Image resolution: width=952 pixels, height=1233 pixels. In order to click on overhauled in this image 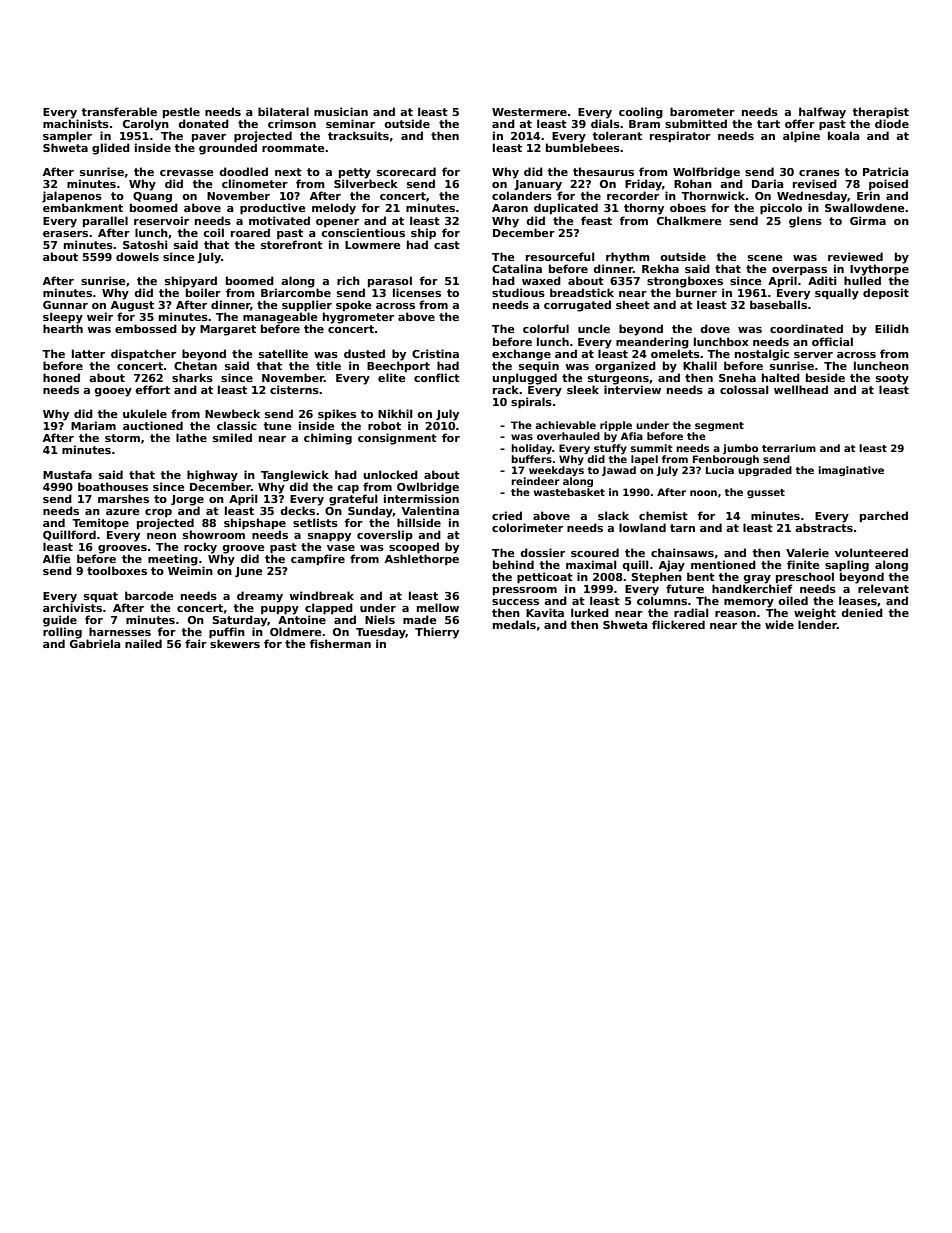, I will do `click(568, 436)`.
